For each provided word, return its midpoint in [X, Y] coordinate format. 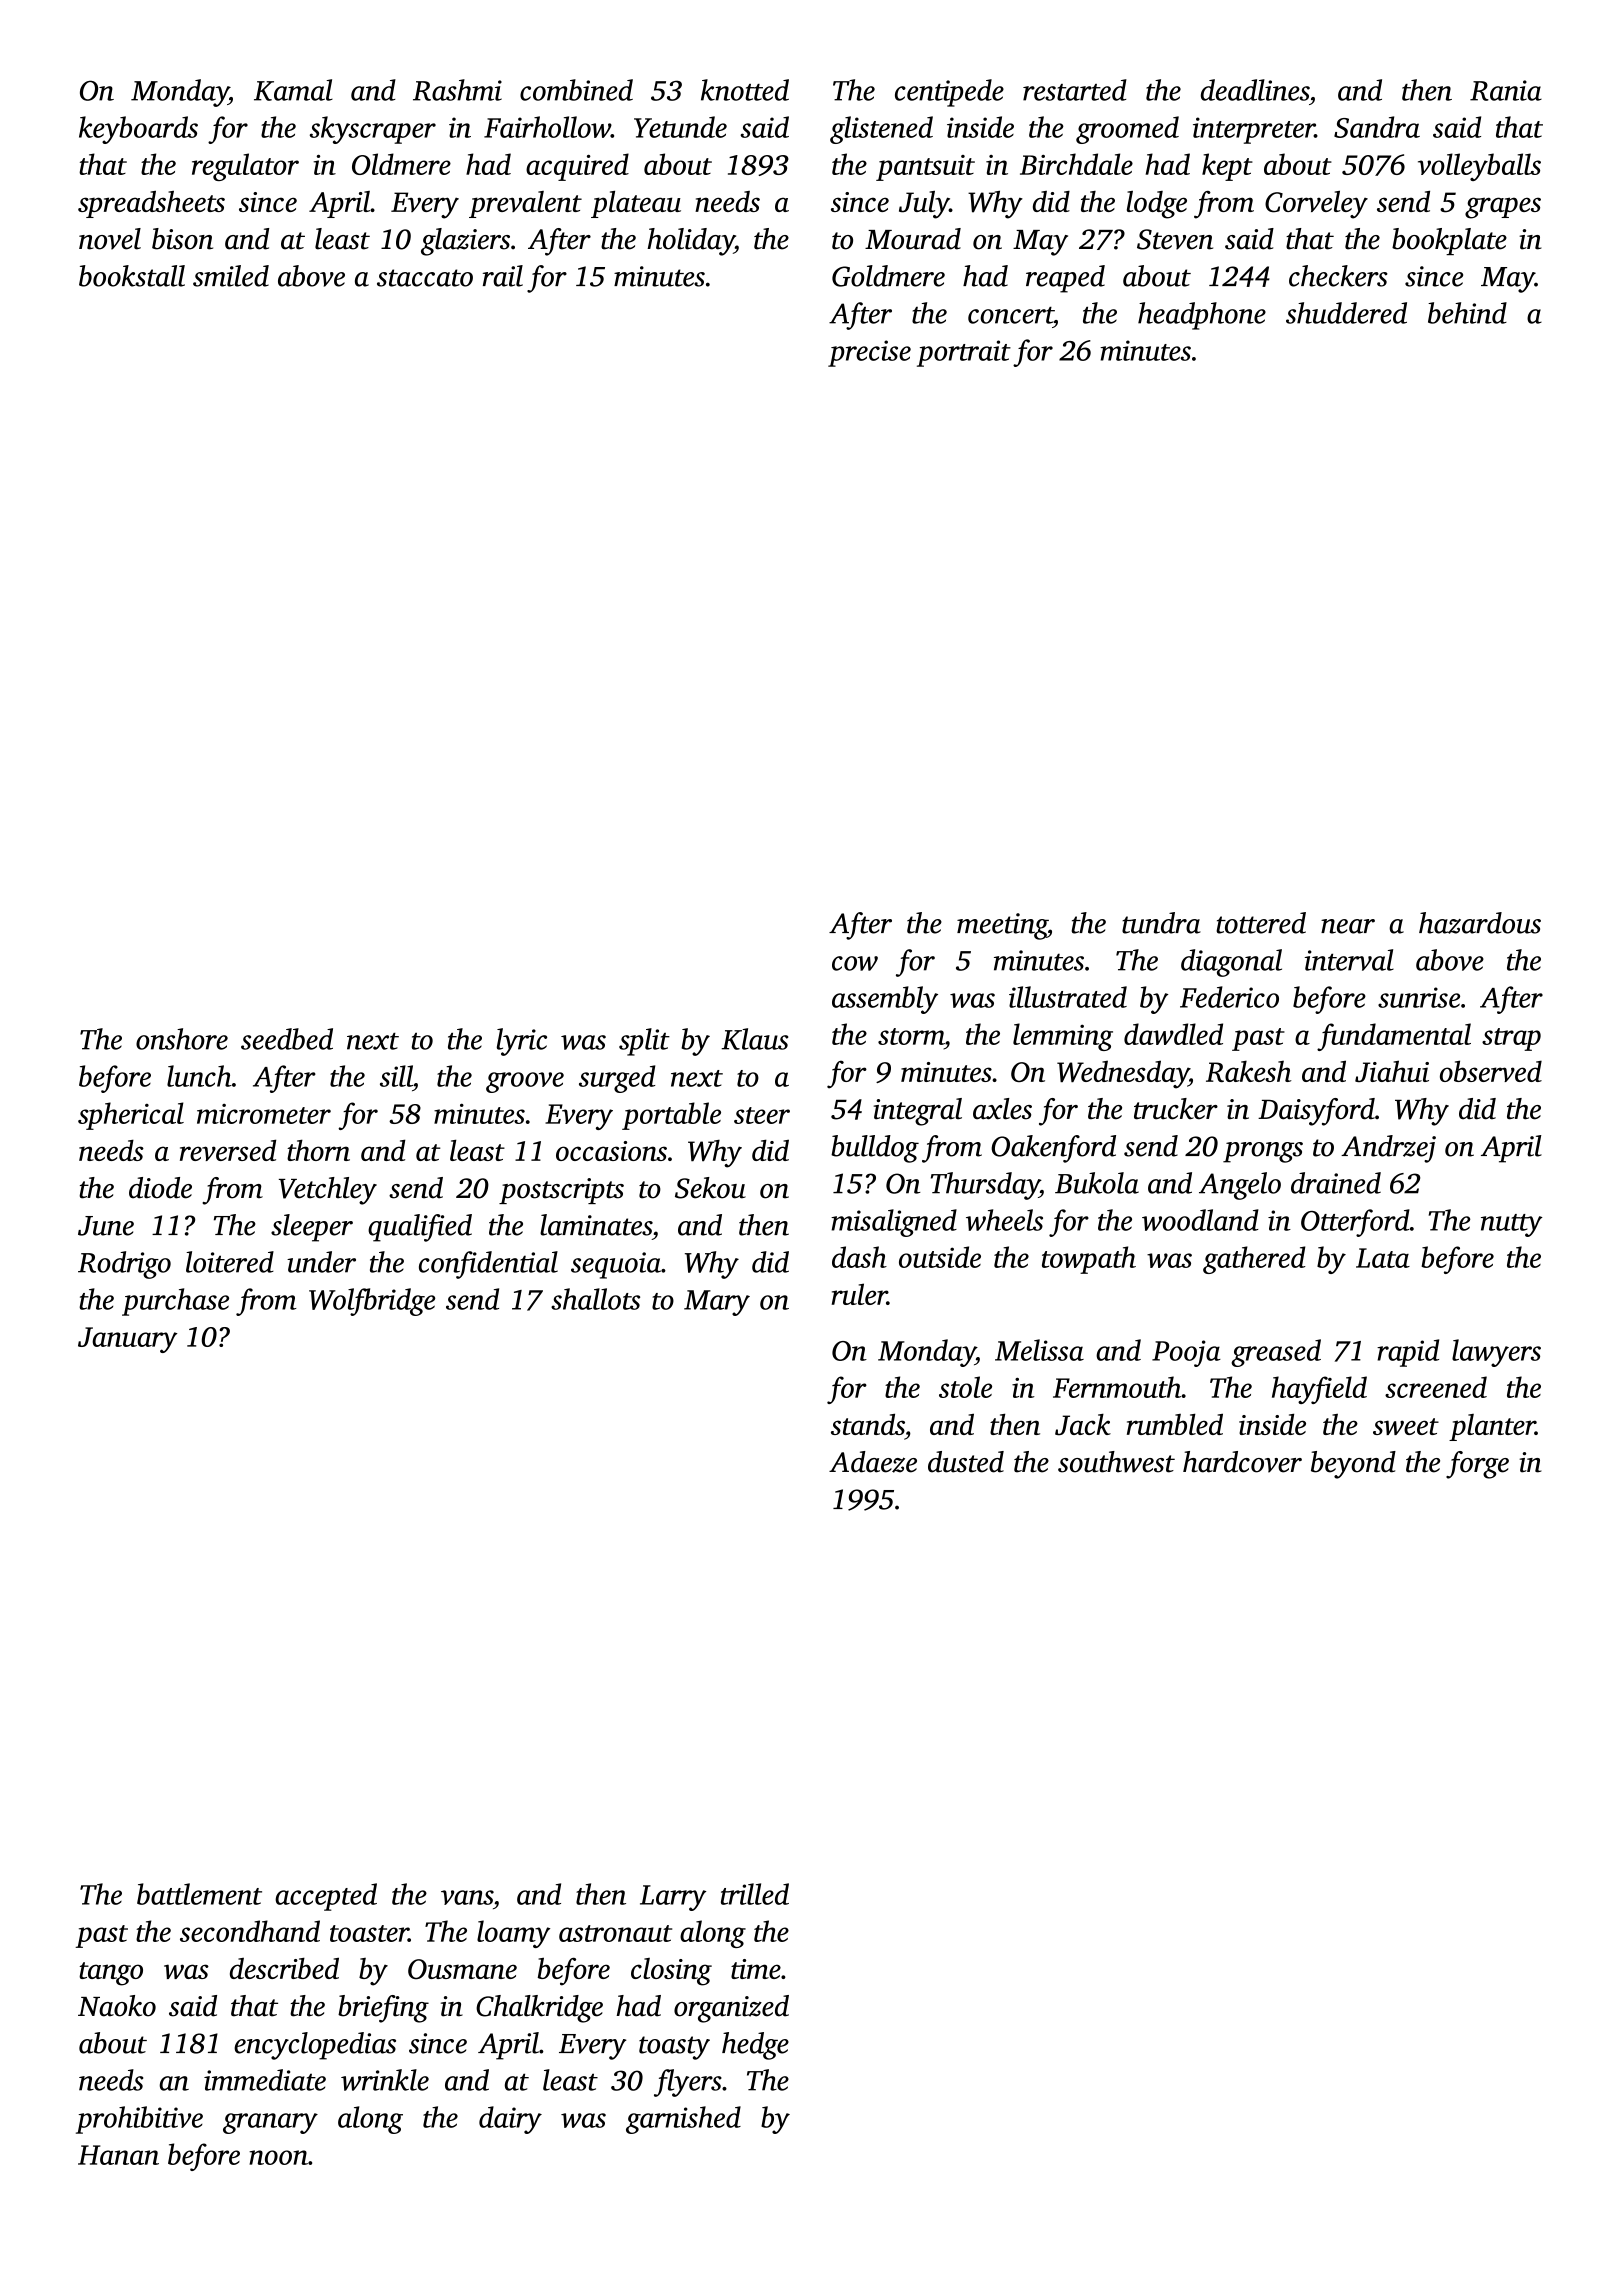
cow [855, 963]
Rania [1506, 90]
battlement [199, 1894]
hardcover [1242, 1462]
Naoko [117, 2006]
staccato [425, 278]
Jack [1083, 1425]
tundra [1161, 923]
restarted [1075, 90]
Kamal [293, 90]
